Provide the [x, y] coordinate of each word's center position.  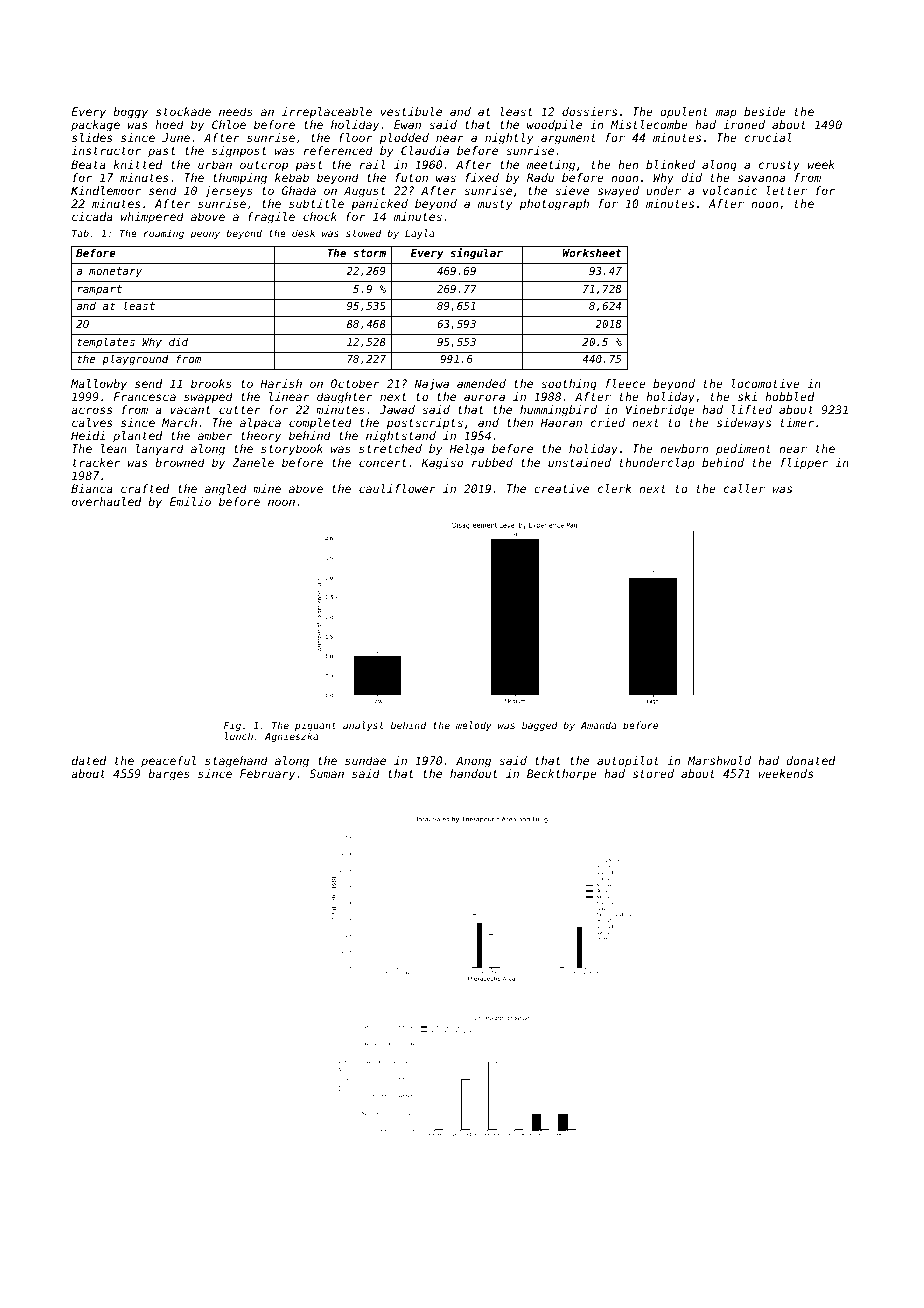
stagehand [236, 762]
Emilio [190, 501]
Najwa [432, 385]
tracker [96, 462]
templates [106, 343]
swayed [618, 192]
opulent [684, 113]
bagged [540, 726]
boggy [130, 113]
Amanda [598, 725]
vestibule [411, 111]
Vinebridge [660, 411]
